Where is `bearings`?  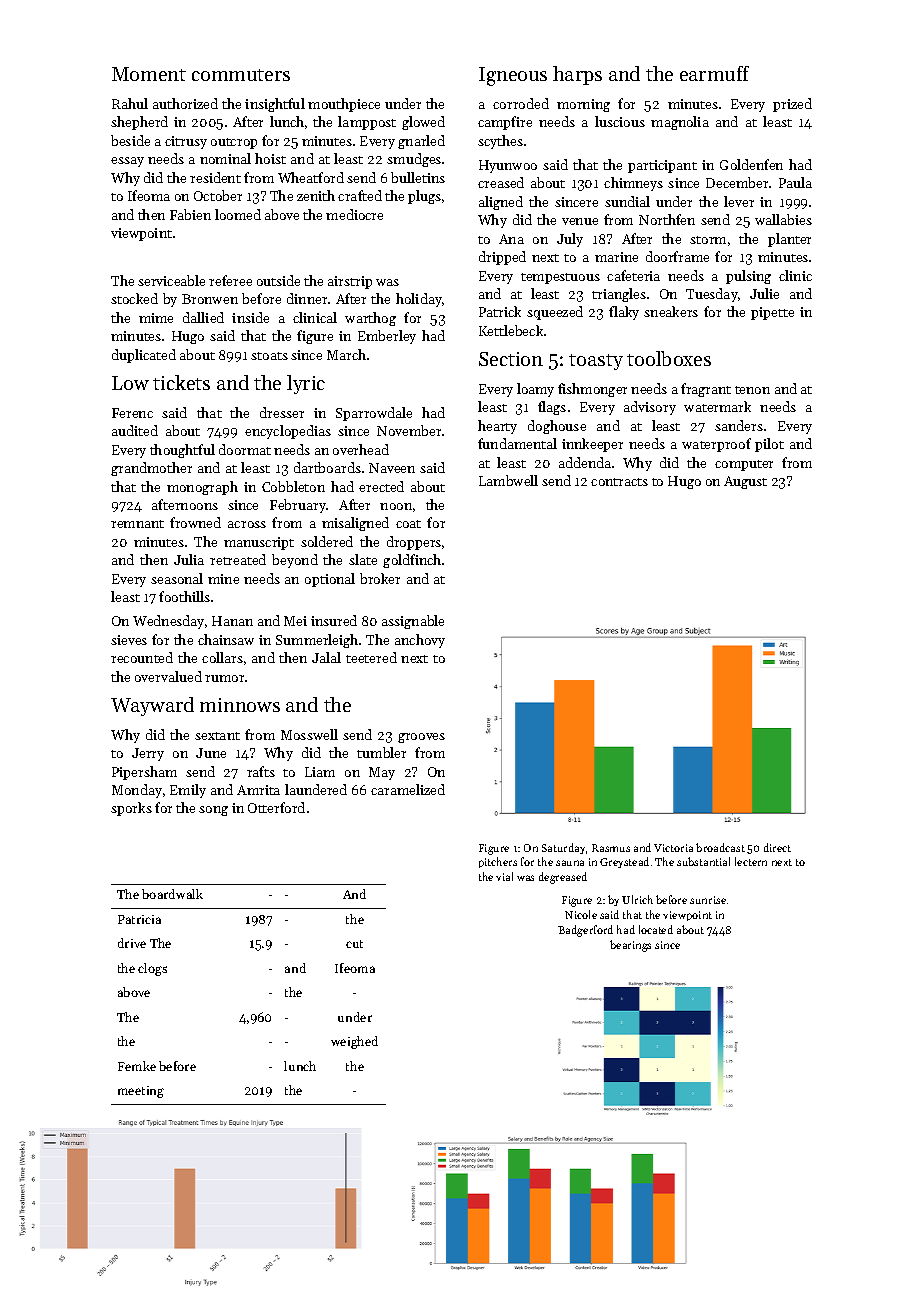 bearings is located at coordinates (630, 946).
